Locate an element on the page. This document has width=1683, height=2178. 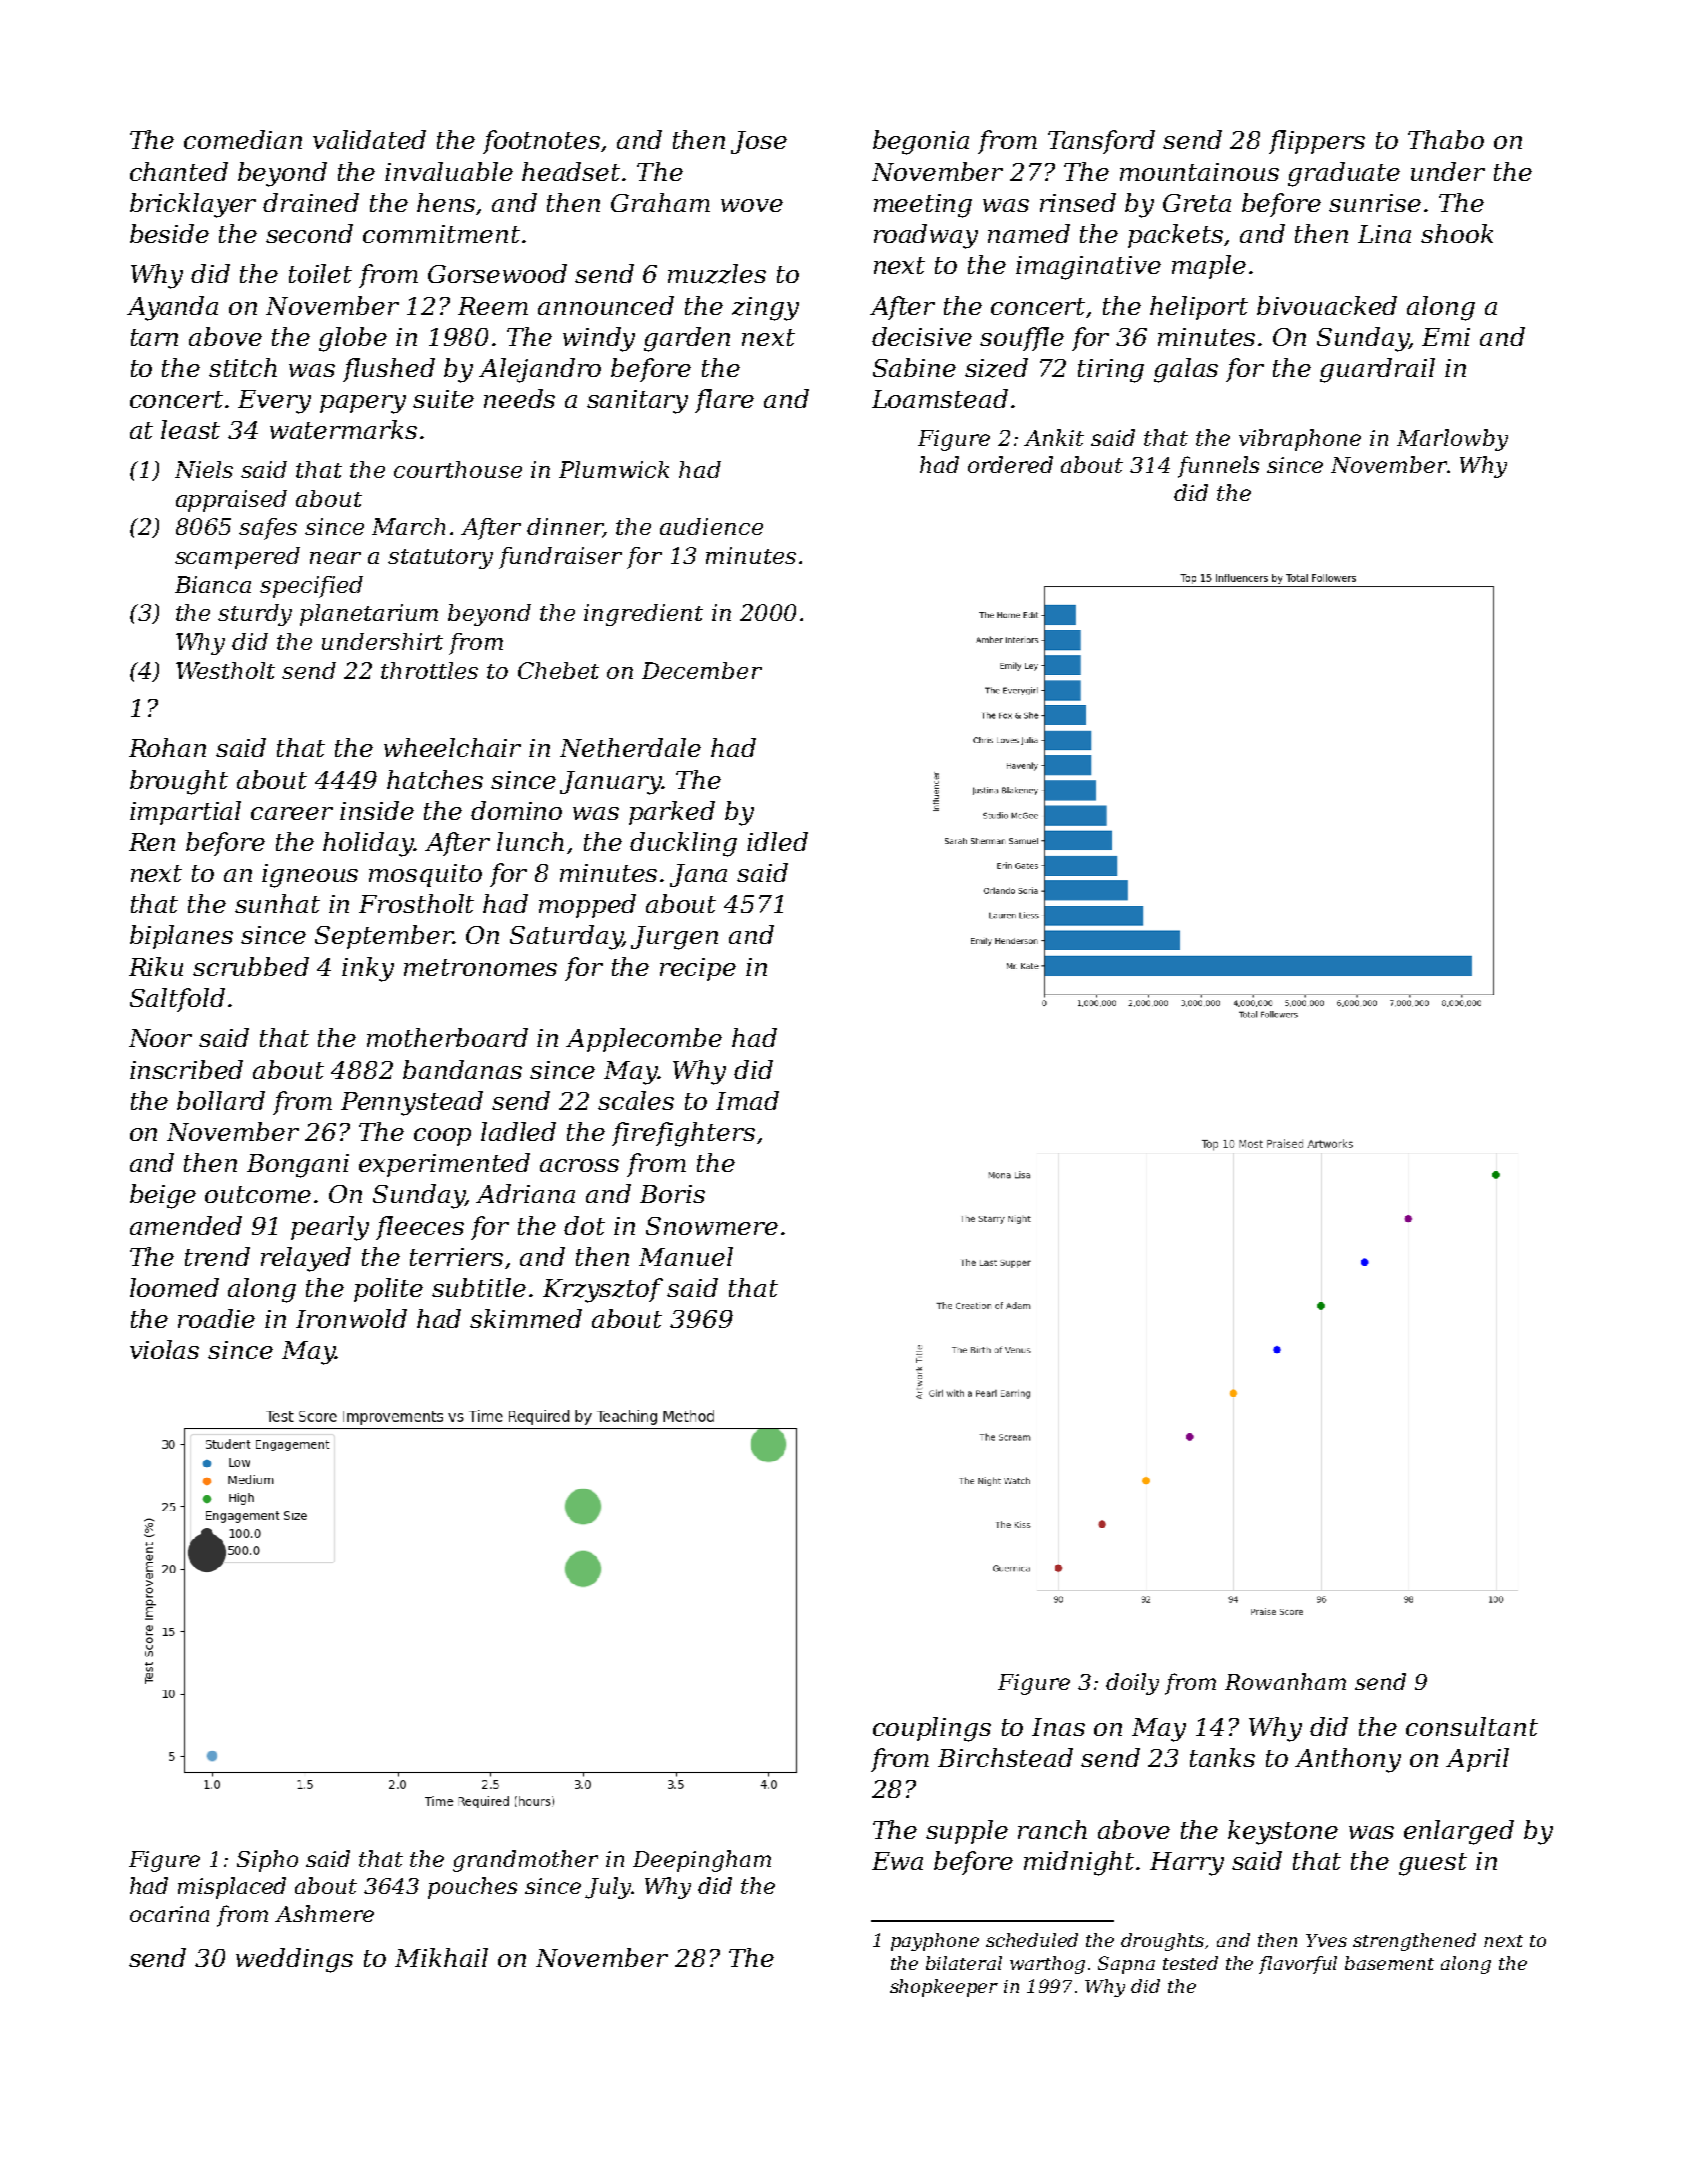
footnotes is located at coordinates (541, 142).
